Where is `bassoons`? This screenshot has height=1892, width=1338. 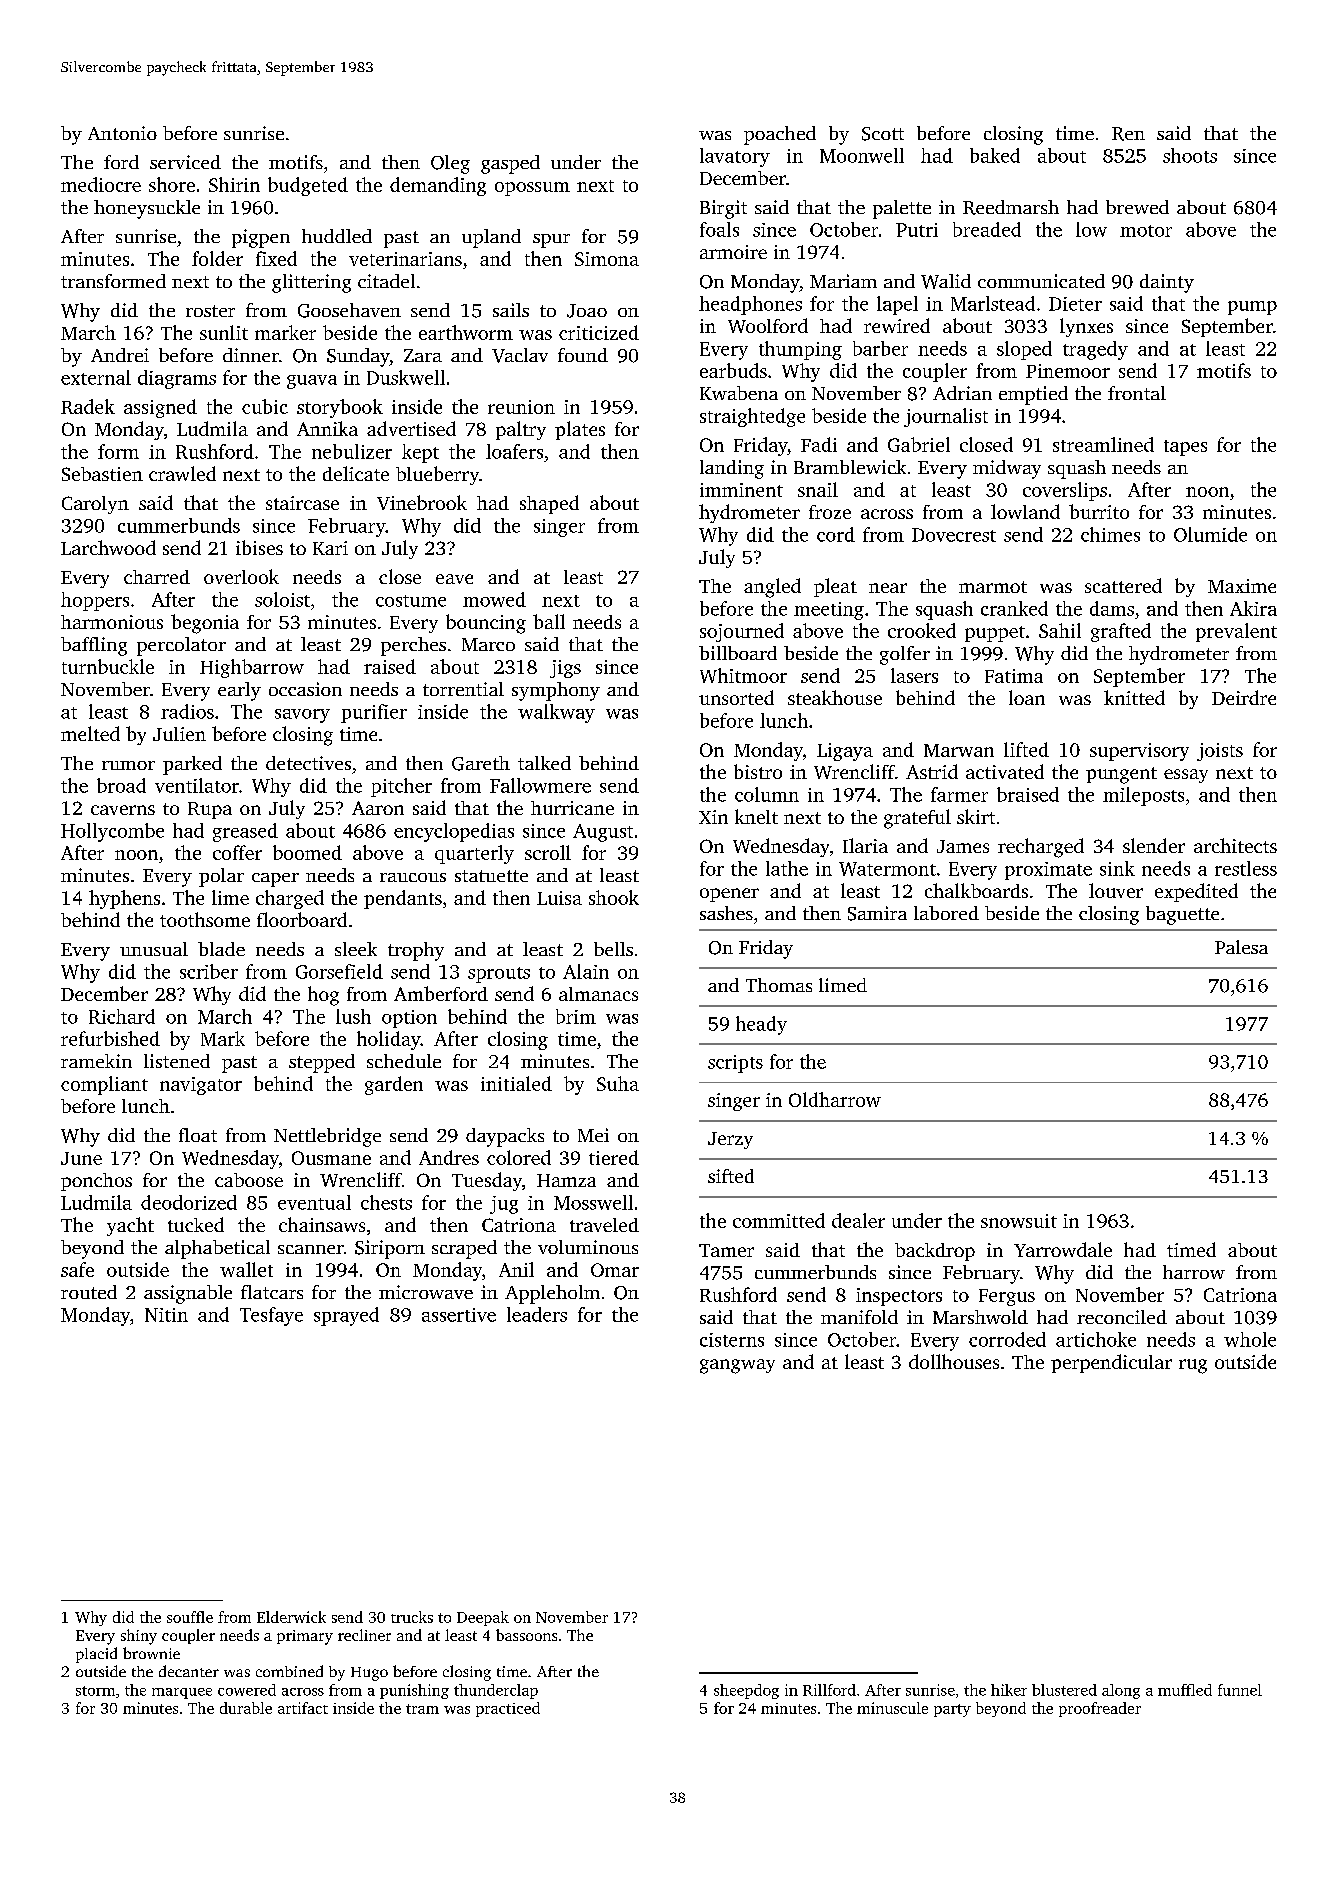 bassoons is located at coordinates (526, 1635).
